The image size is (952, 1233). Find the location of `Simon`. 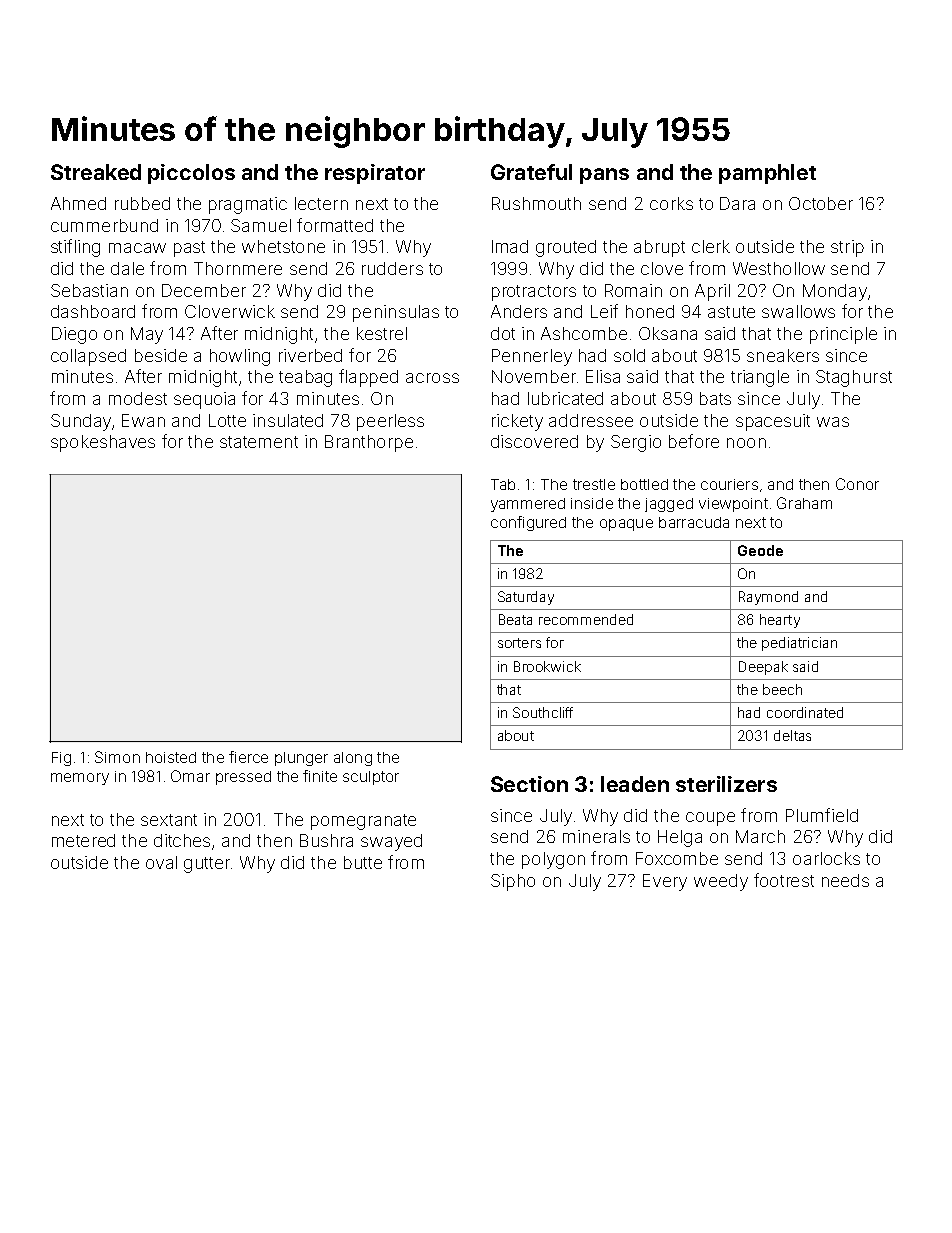

Simon is located at coordinates (117, 757).
